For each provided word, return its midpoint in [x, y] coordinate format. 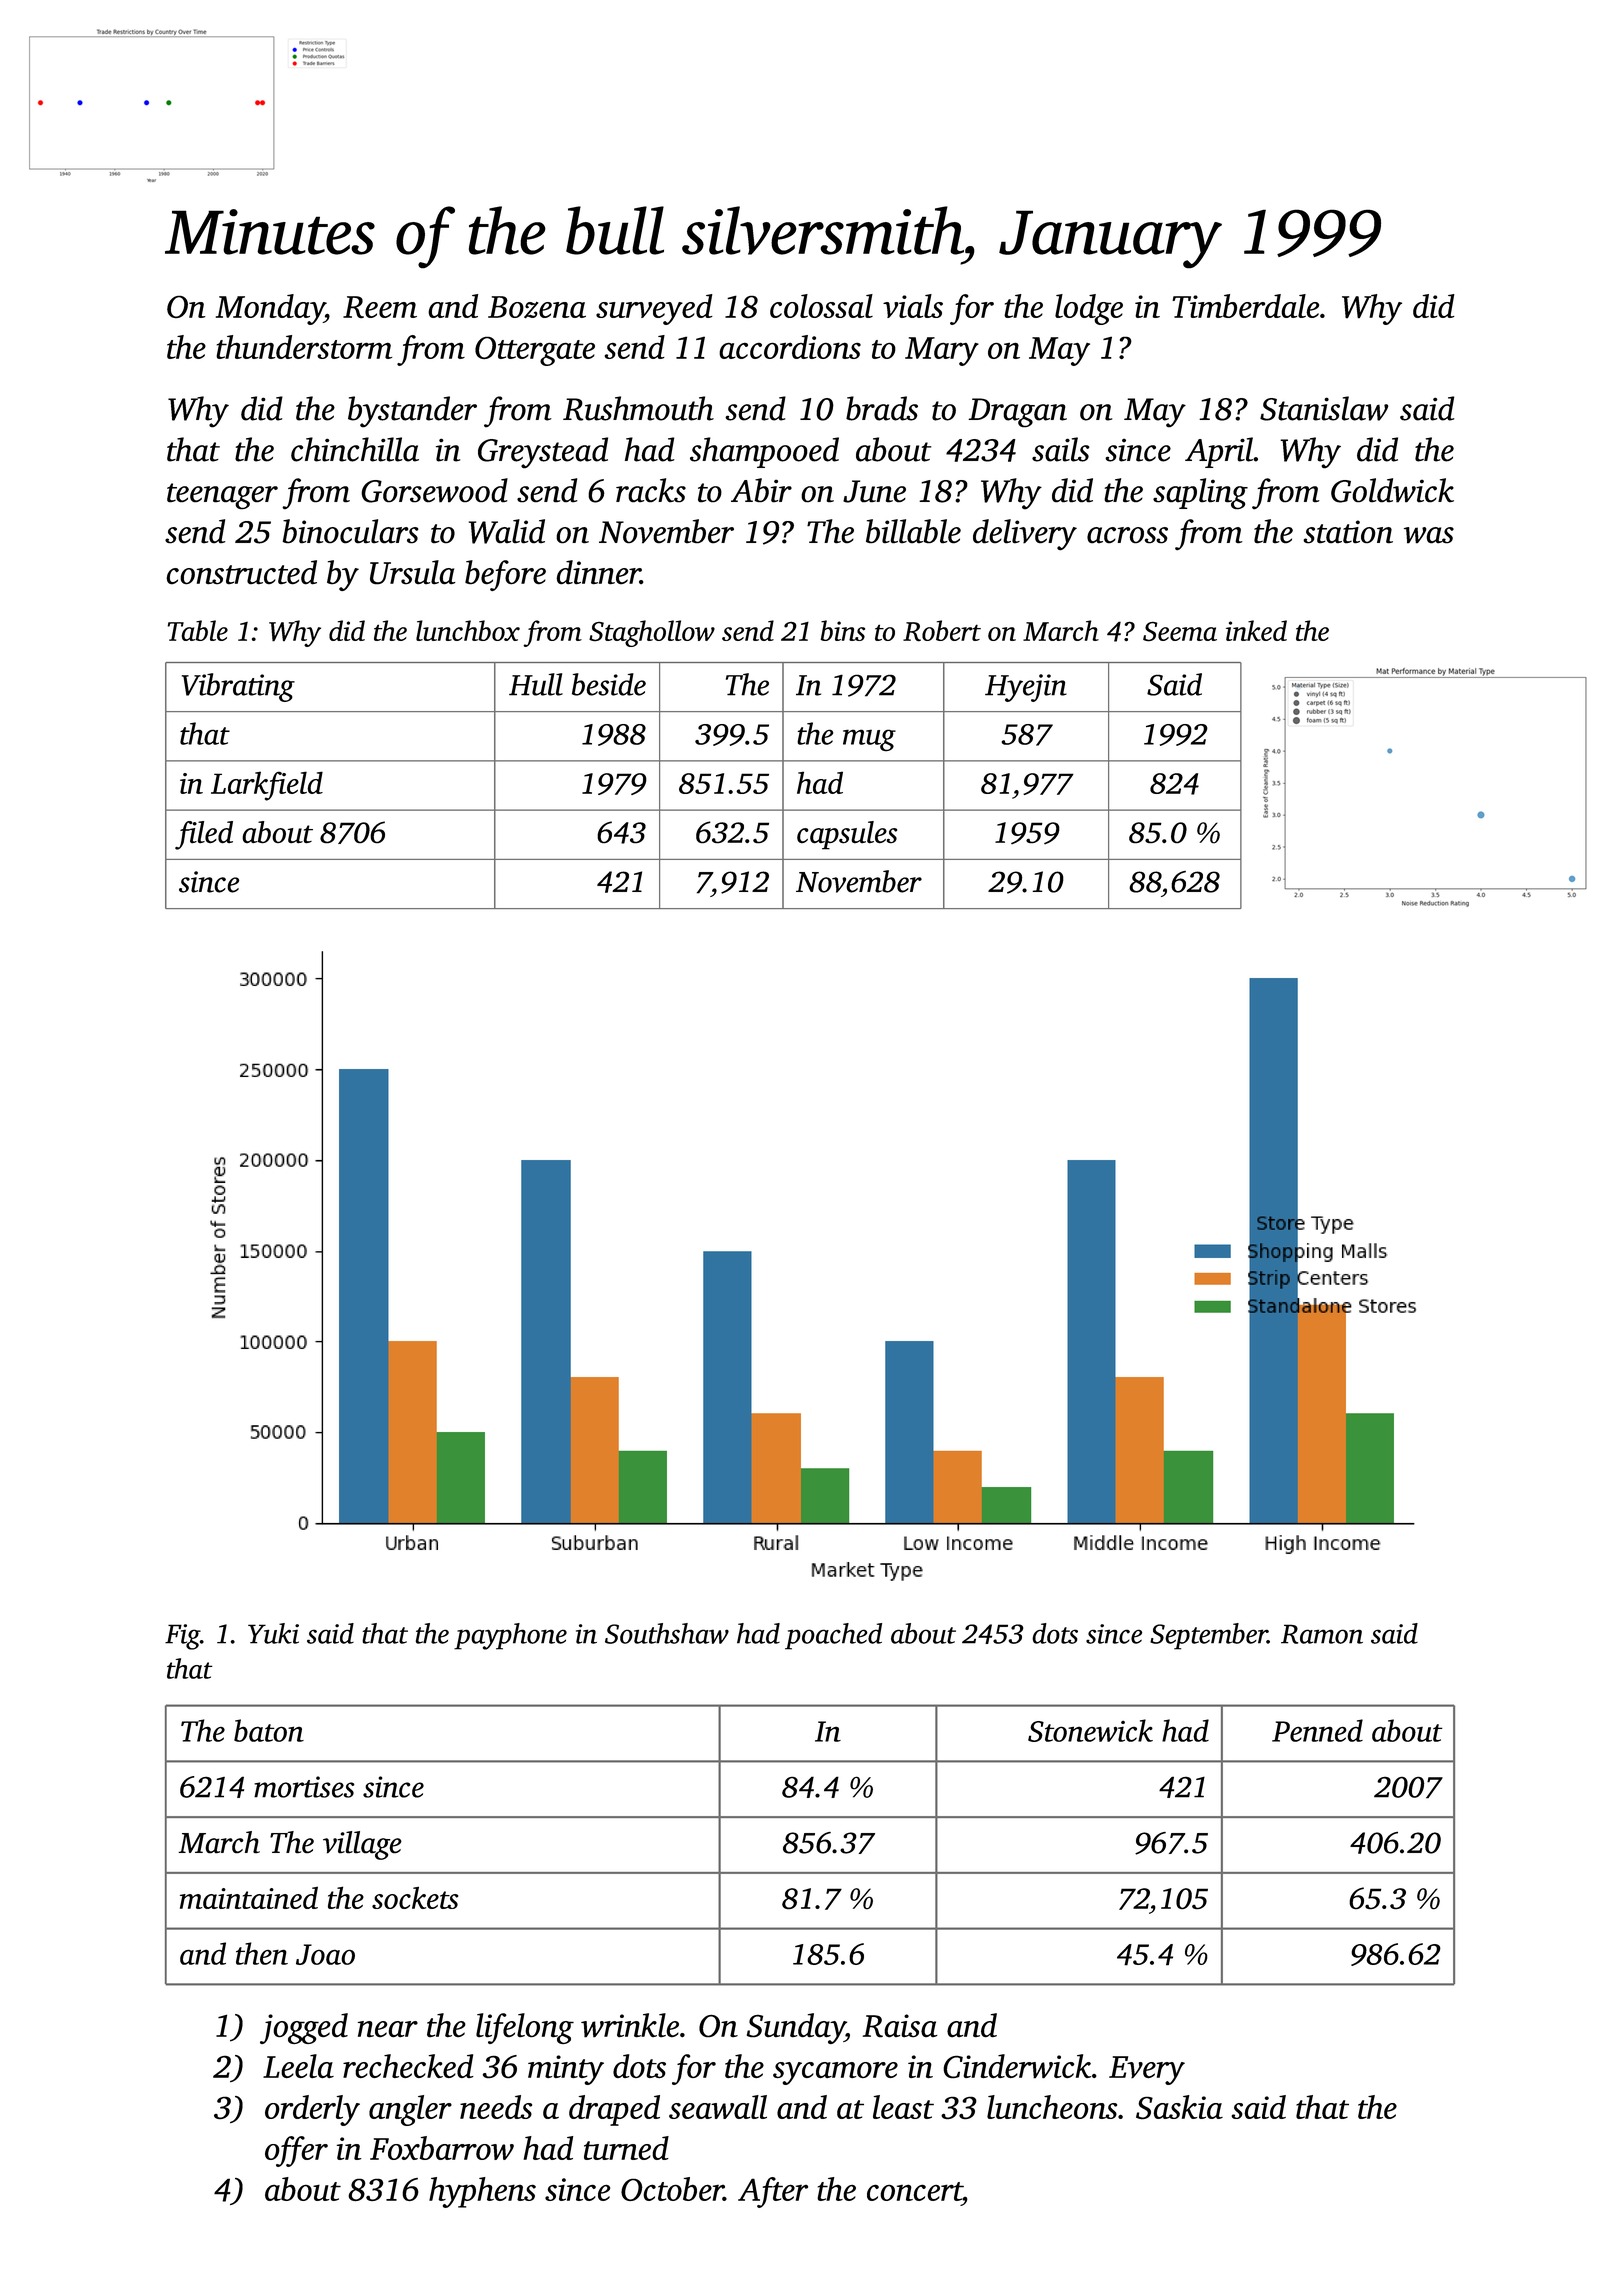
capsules [847, 835]
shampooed [764, 452]
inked [1256, 630]
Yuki [273, 1633]
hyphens [482, 2192]
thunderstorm [304, 347]
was [1429, 535]
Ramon [1322, 1634]
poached [833, 1636]
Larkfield [267, 786]
